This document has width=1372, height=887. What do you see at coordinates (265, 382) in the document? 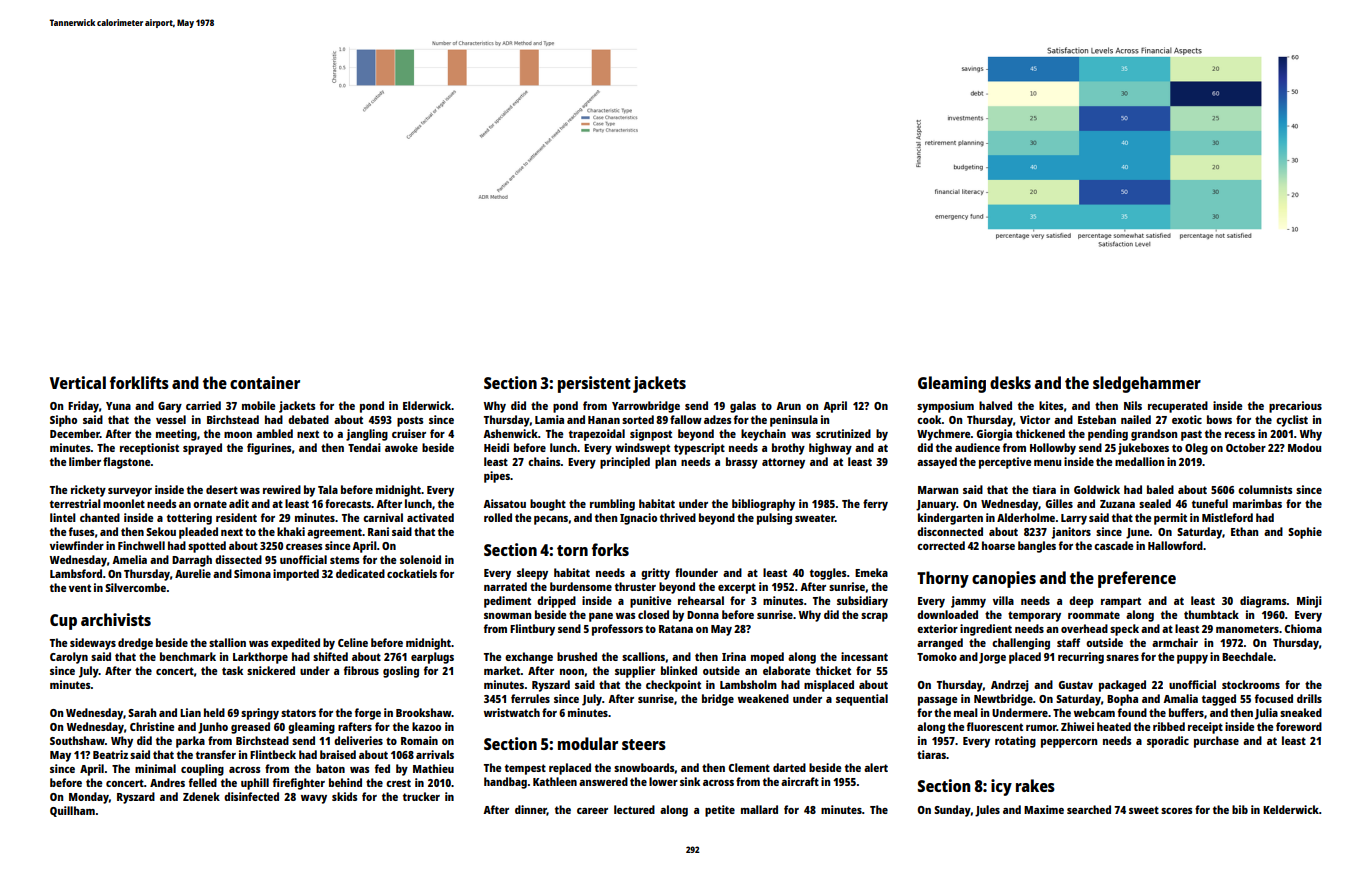
I see `container` at bounding box center [265, 382].
